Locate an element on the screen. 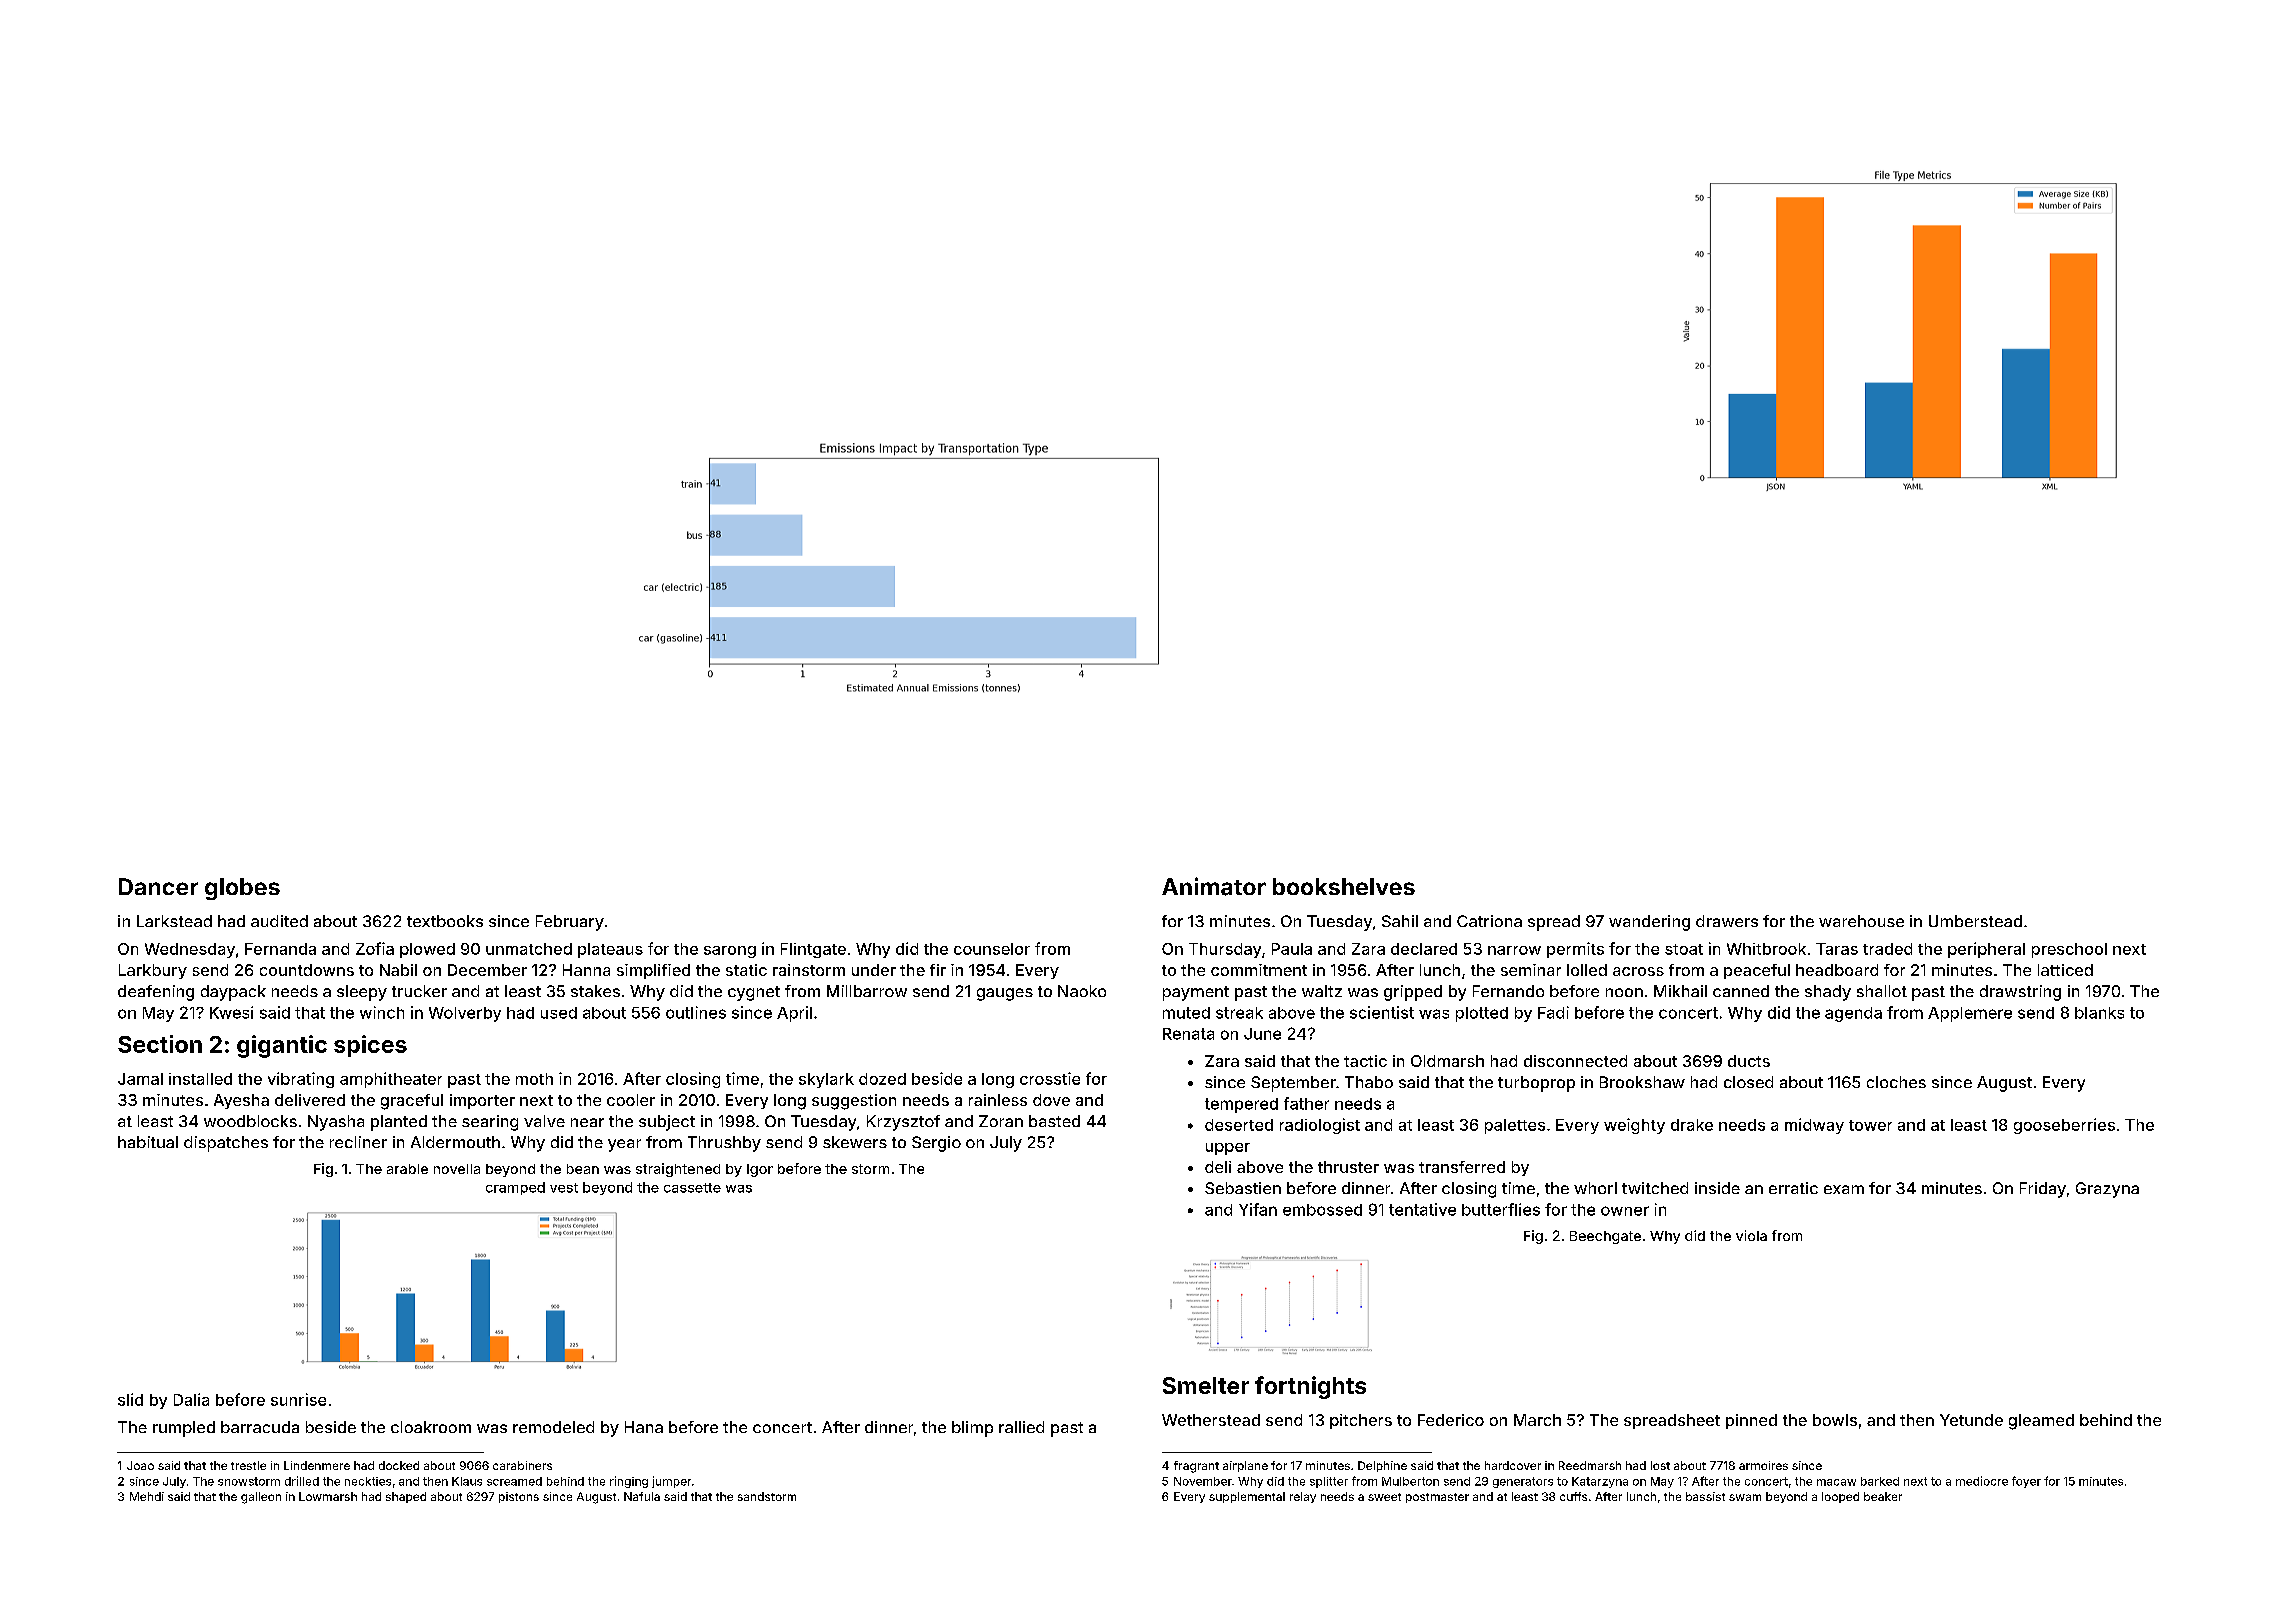 The image size is (2282, 1614). supplemental is located at coordinates (1247, 1497).
